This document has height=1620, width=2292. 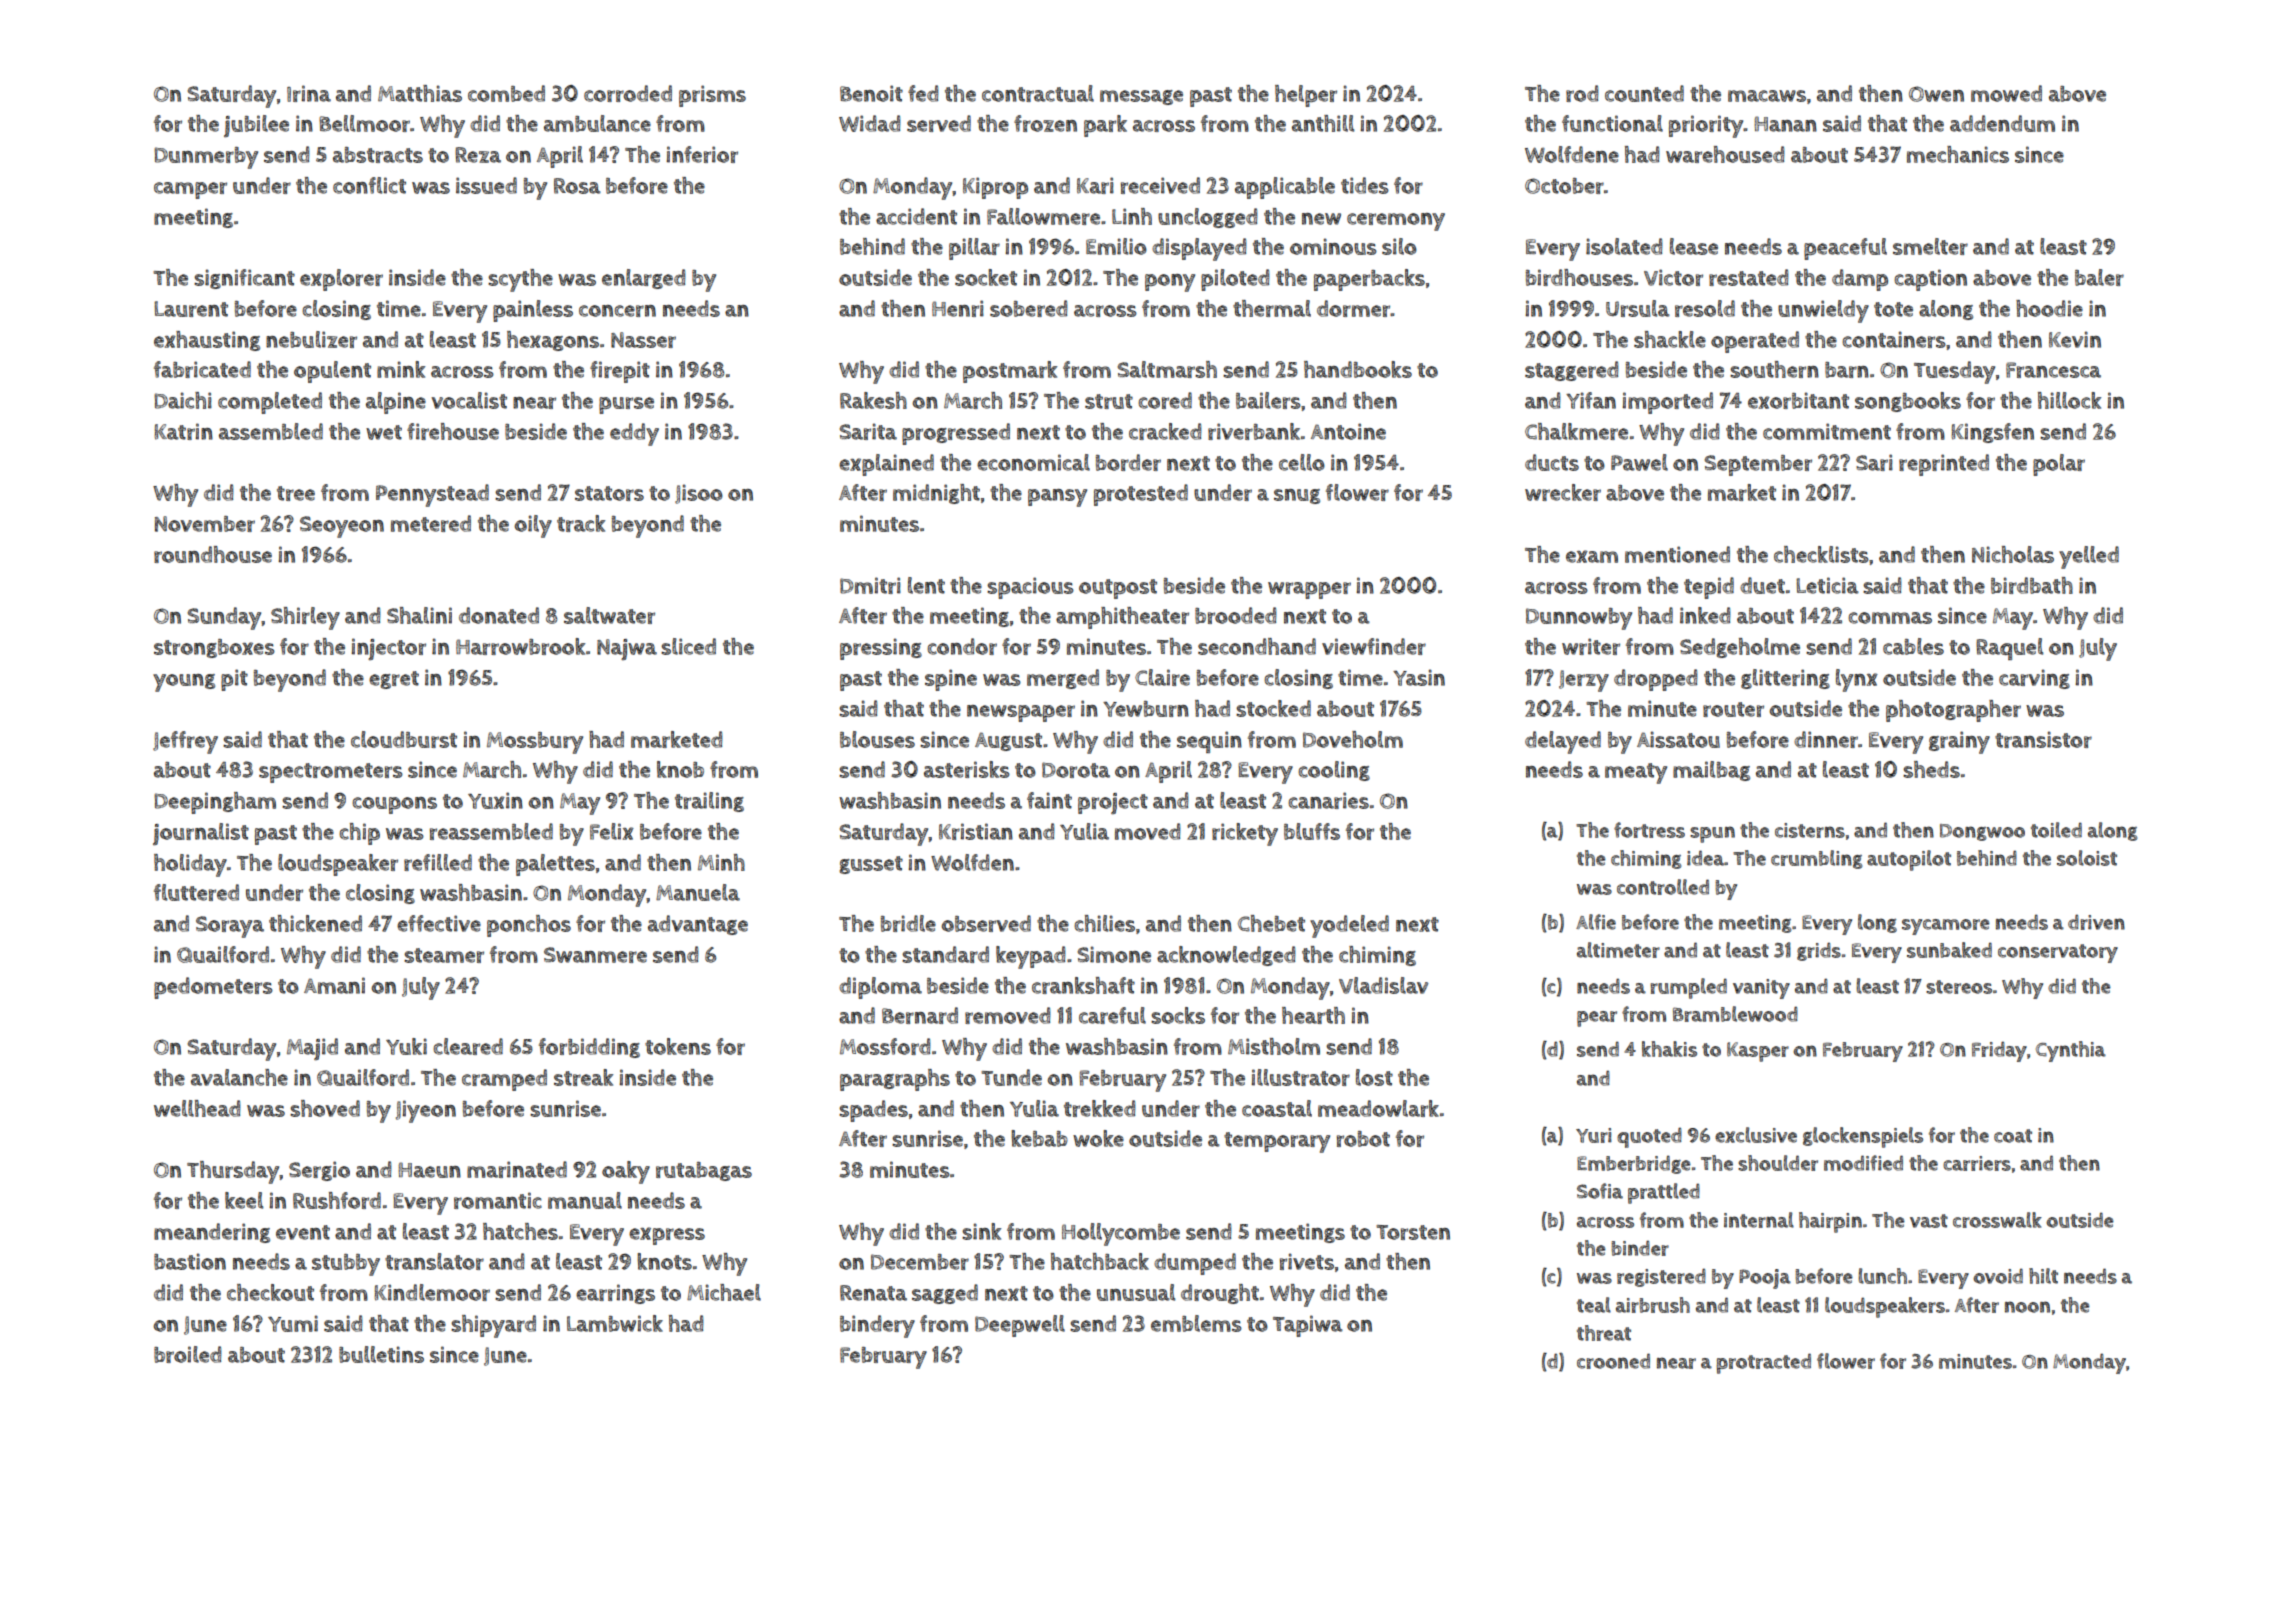 What do you see at coordinates (1309, 590) in the document?
I see `wrapper` at bounding box center [1309, 590].
